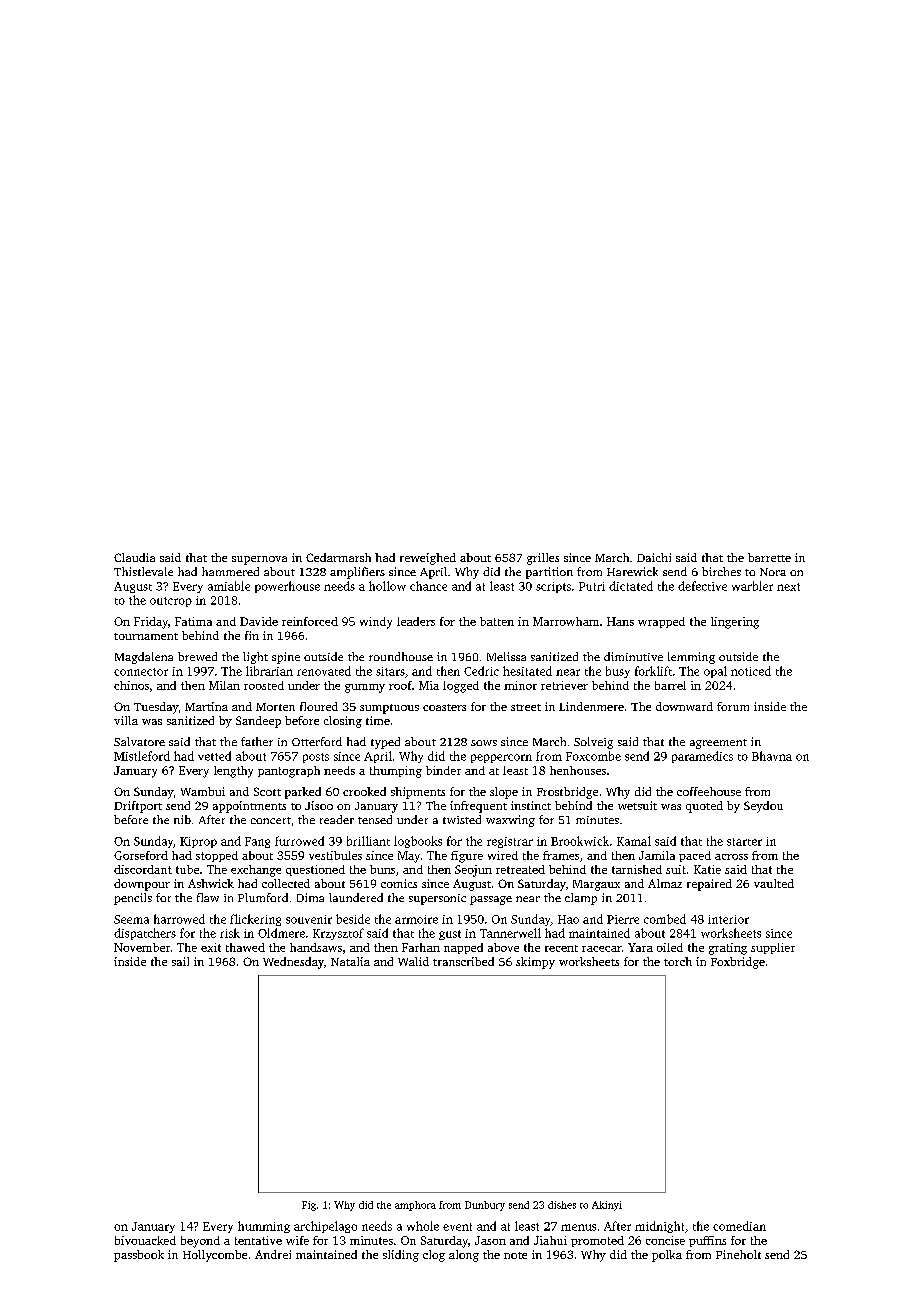 This screenshot has width=924, height=1308. I want to click on parked, so click(303, 793).
